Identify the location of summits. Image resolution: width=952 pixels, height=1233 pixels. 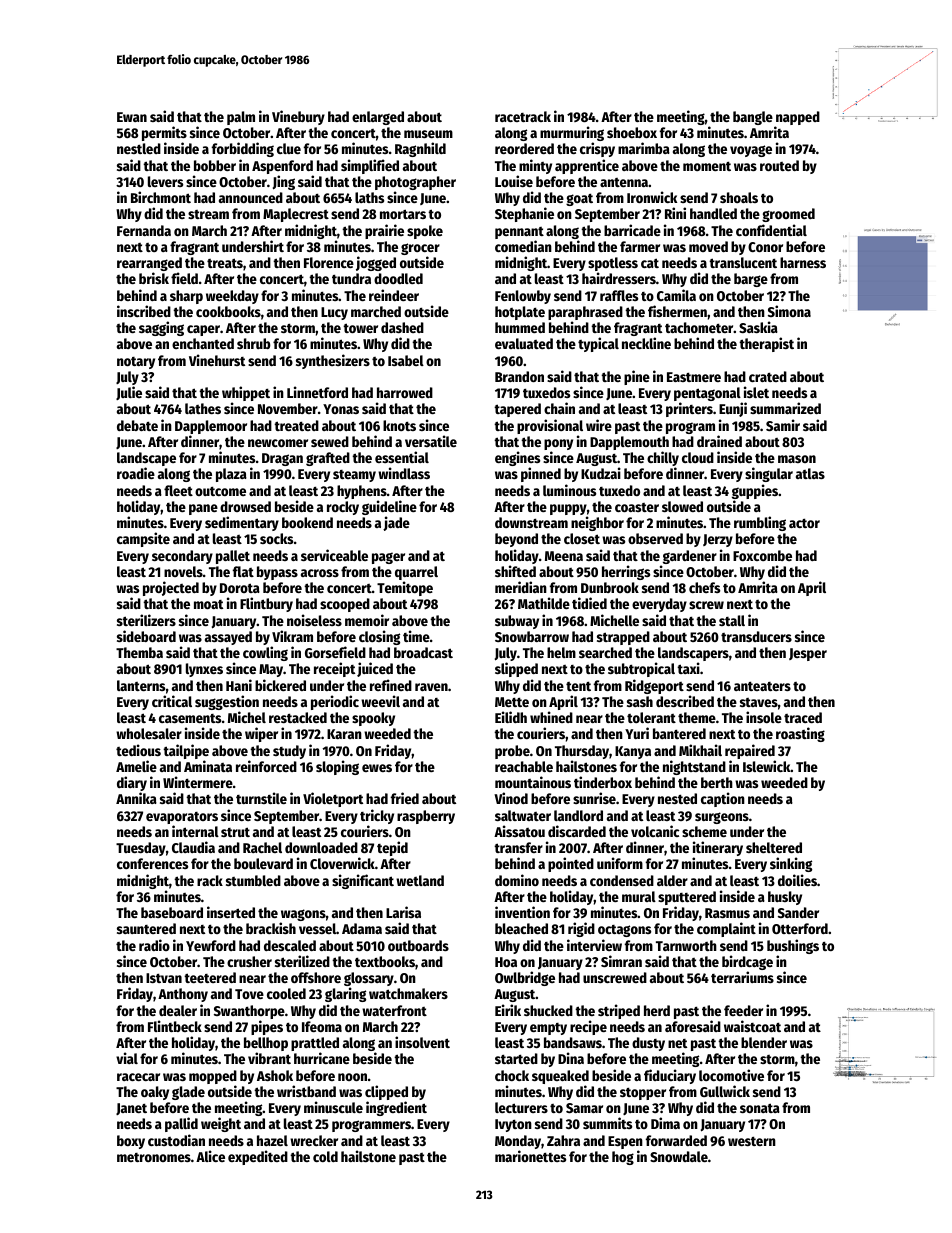
(607, 1123).
